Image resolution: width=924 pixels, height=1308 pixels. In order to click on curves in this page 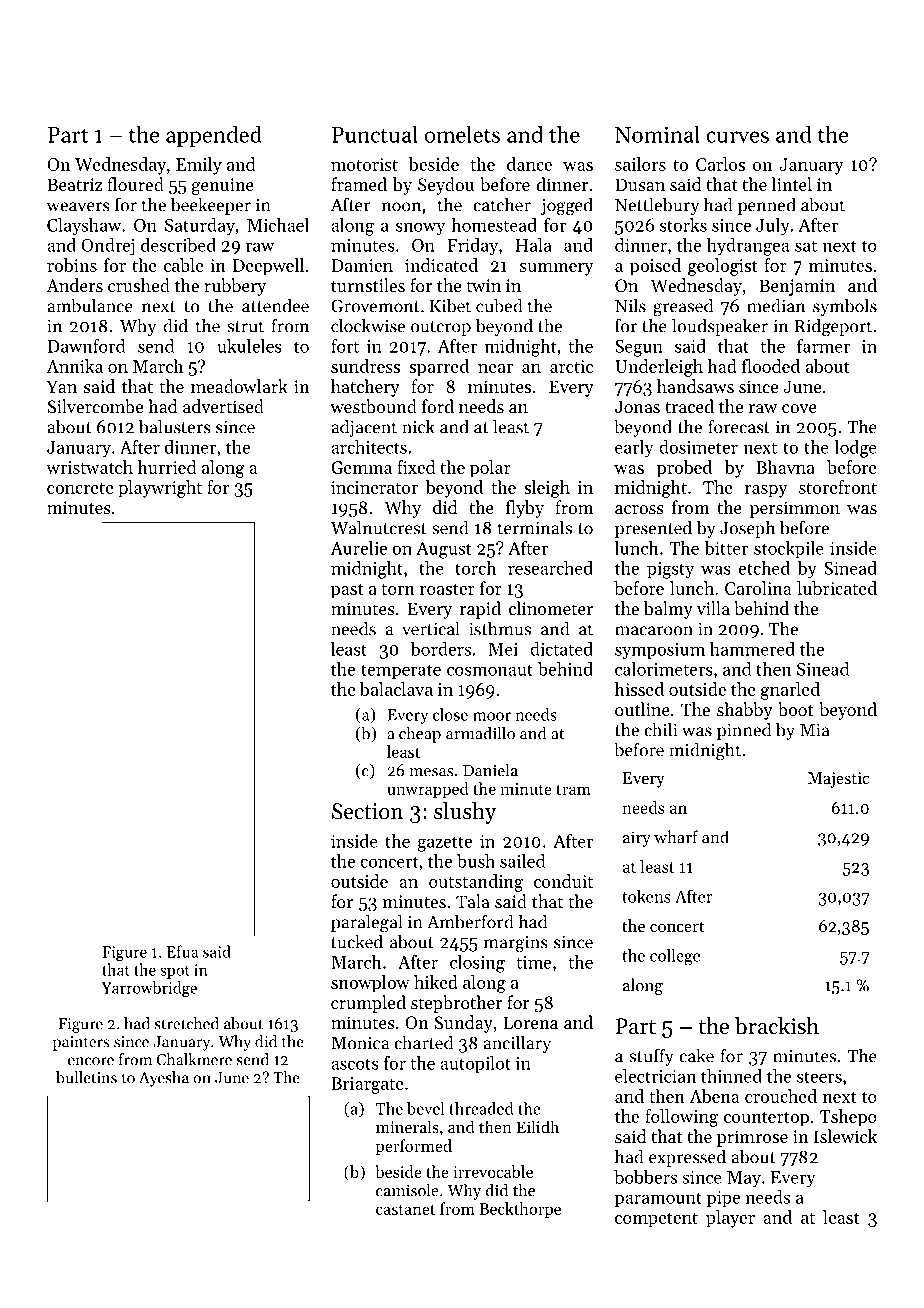, I will do `click(738, 137)`.
